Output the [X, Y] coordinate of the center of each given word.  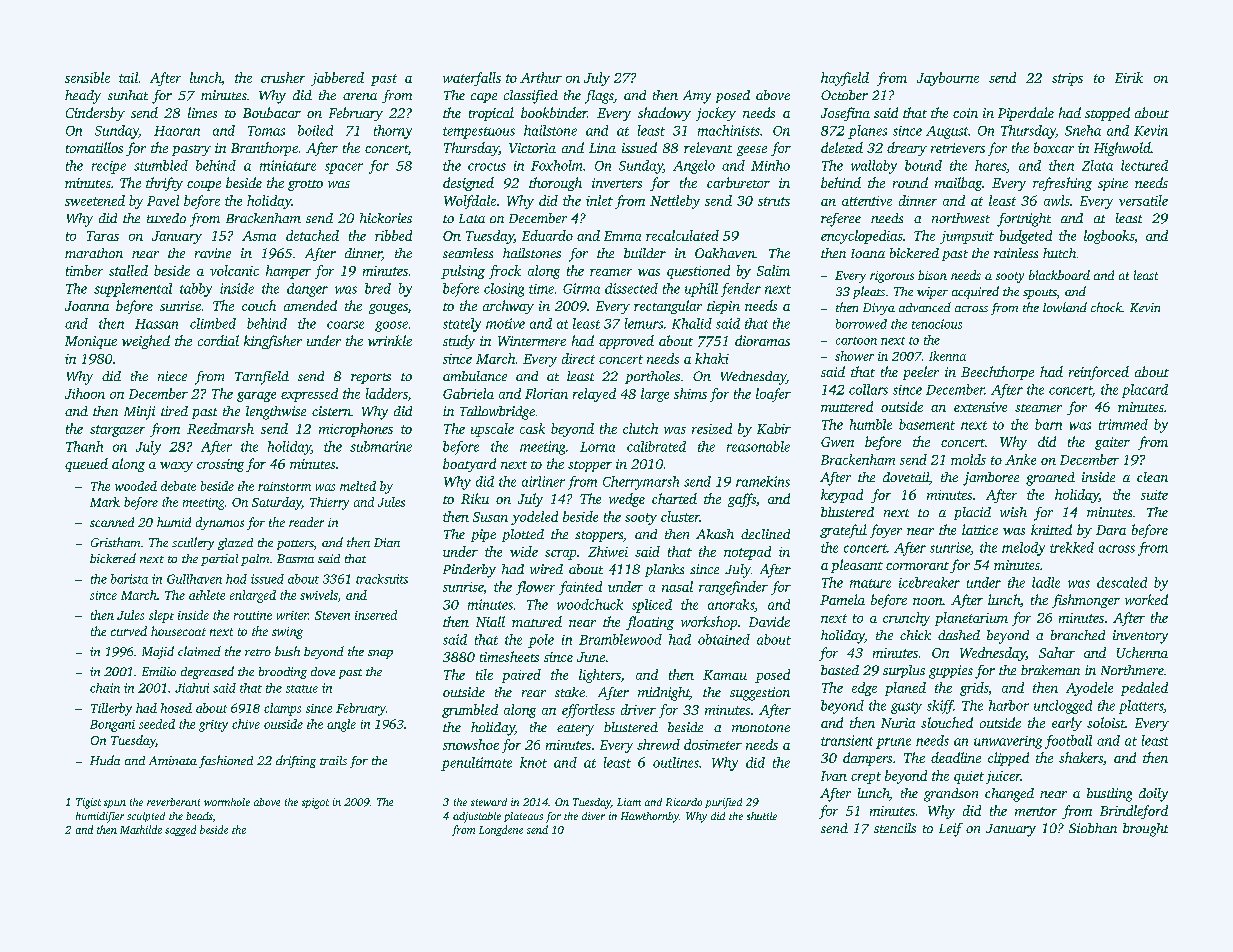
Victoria [532, 148]
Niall [490, 621]
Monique [91, 342]
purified [723, 803]
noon [928, 601]
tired [174, 411]
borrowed [861, 324]
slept [161, 616]
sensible [87, 77]
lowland [1065, 307]
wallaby [874, 167]
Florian [546, 393]
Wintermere [532, 341]
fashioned [226, 761]
